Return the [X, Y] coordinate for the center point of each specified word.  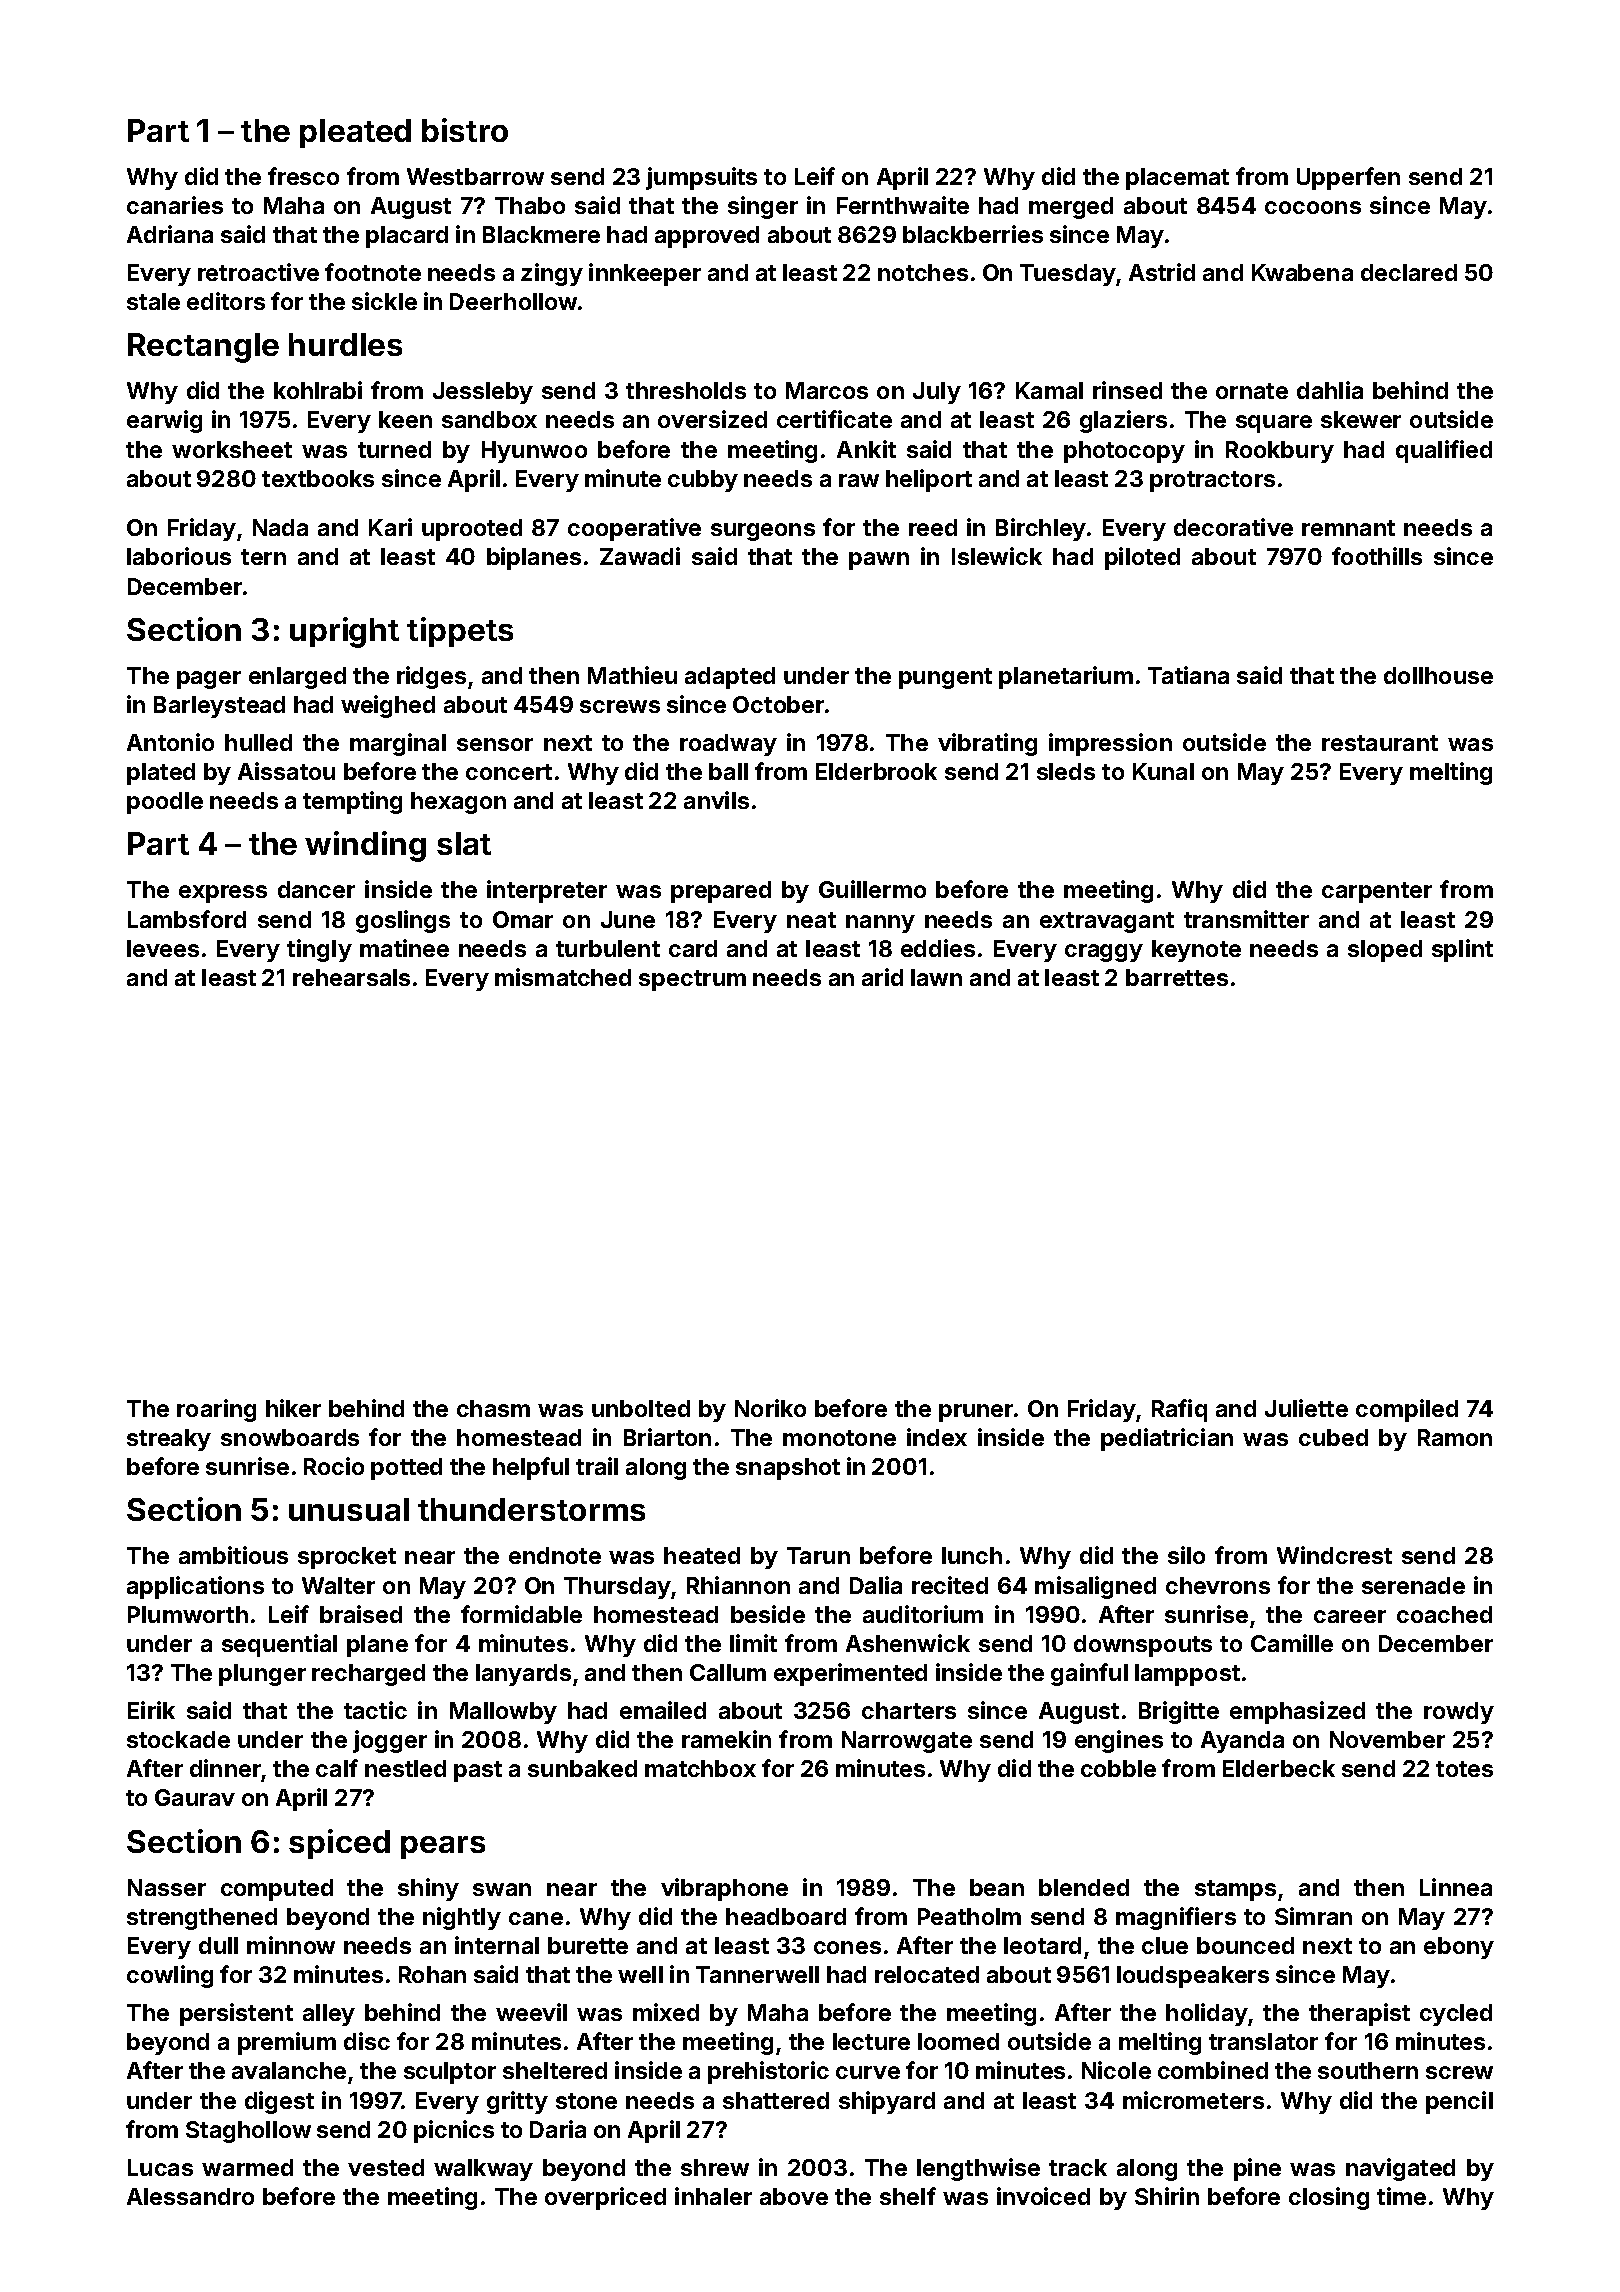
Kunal [1163, 771]
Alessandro [190, 2196]
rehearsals [351, 977]
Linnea [1456, 1887]
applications [195, 1587]
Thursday [617, 1588]
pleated [355, 133]
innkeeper [645, 274]
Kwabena [1302, 272]
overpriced [605, 2198]
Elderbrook [876, 771]
